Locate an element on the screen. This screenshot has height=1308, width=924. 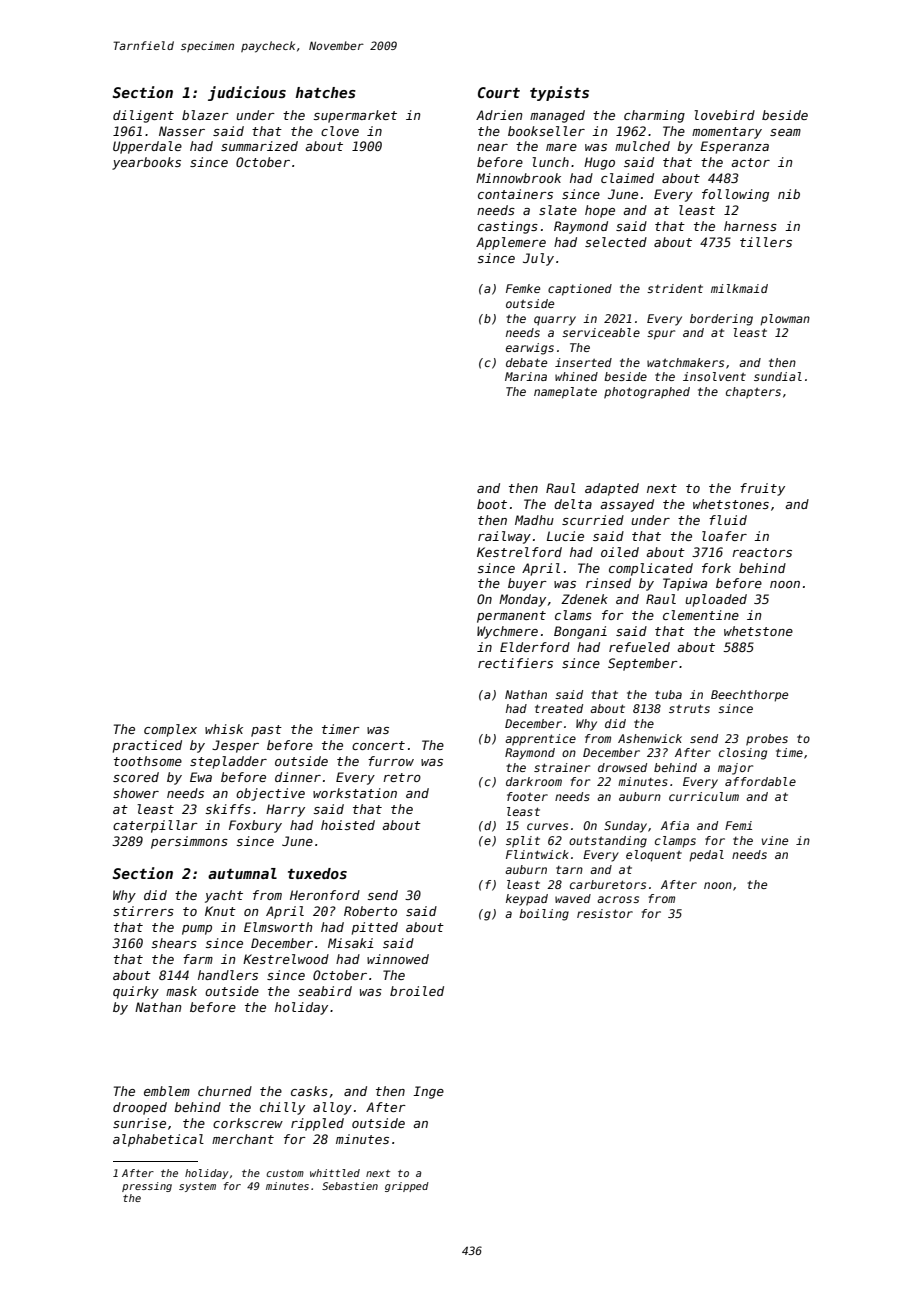
blazer is located at coordinates (205, 115).
